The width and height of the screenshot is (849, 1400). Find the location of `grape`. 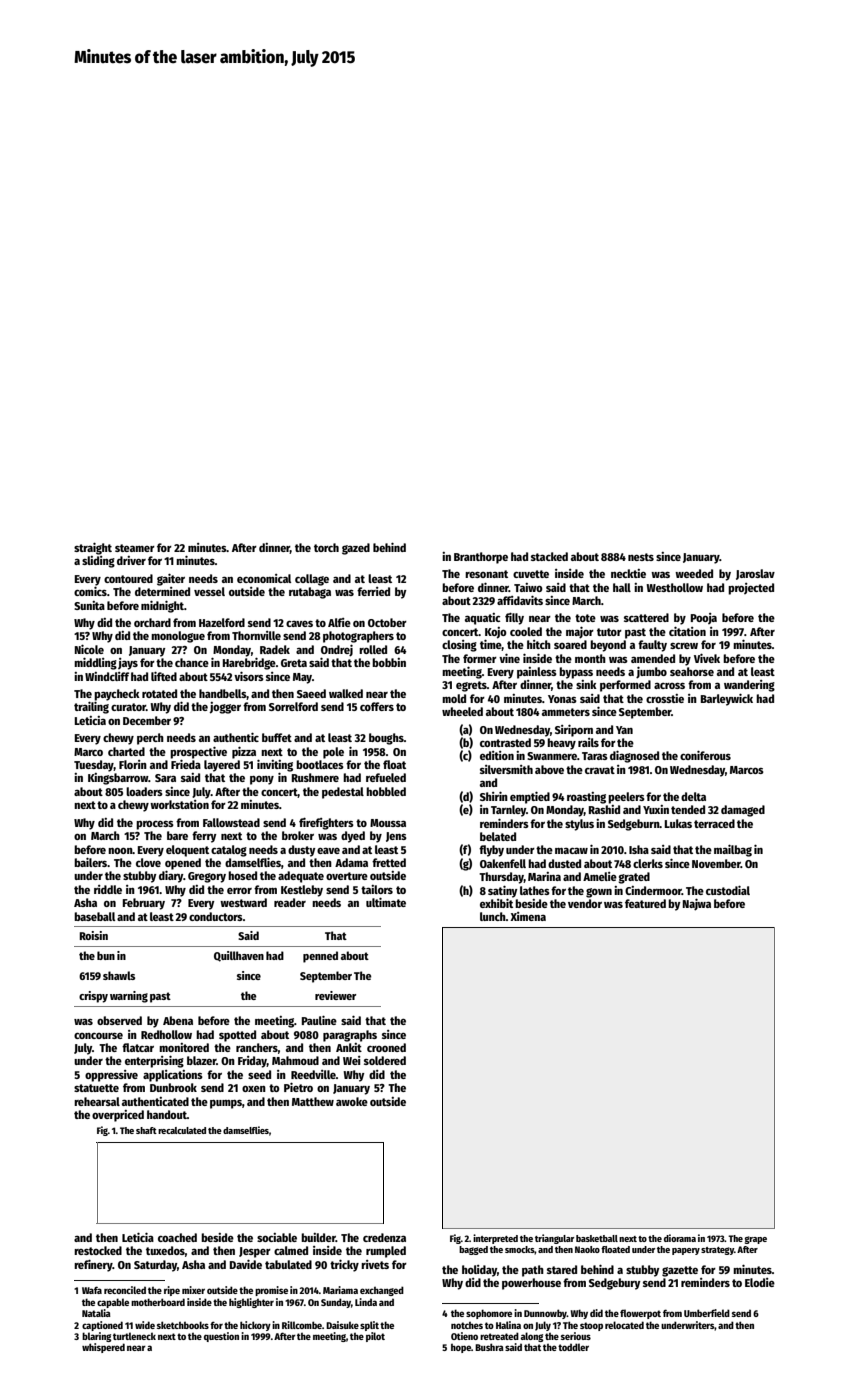

grape is located at coordinates (756, 1240).
